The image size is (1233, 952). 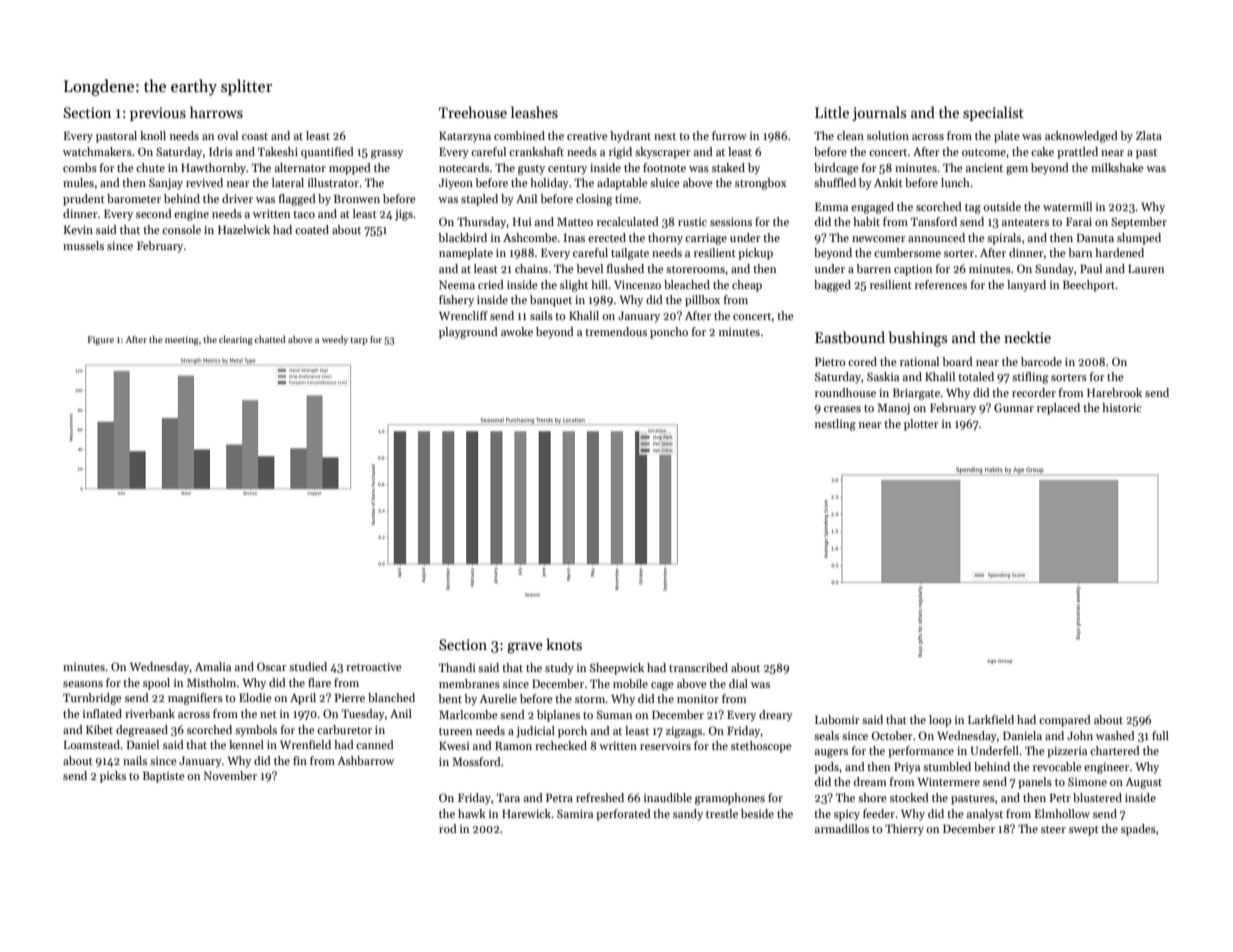 What do you see at coordinates (589, 268) in the screenshot?
I see `bevel` at bounding box center [589, 268].
